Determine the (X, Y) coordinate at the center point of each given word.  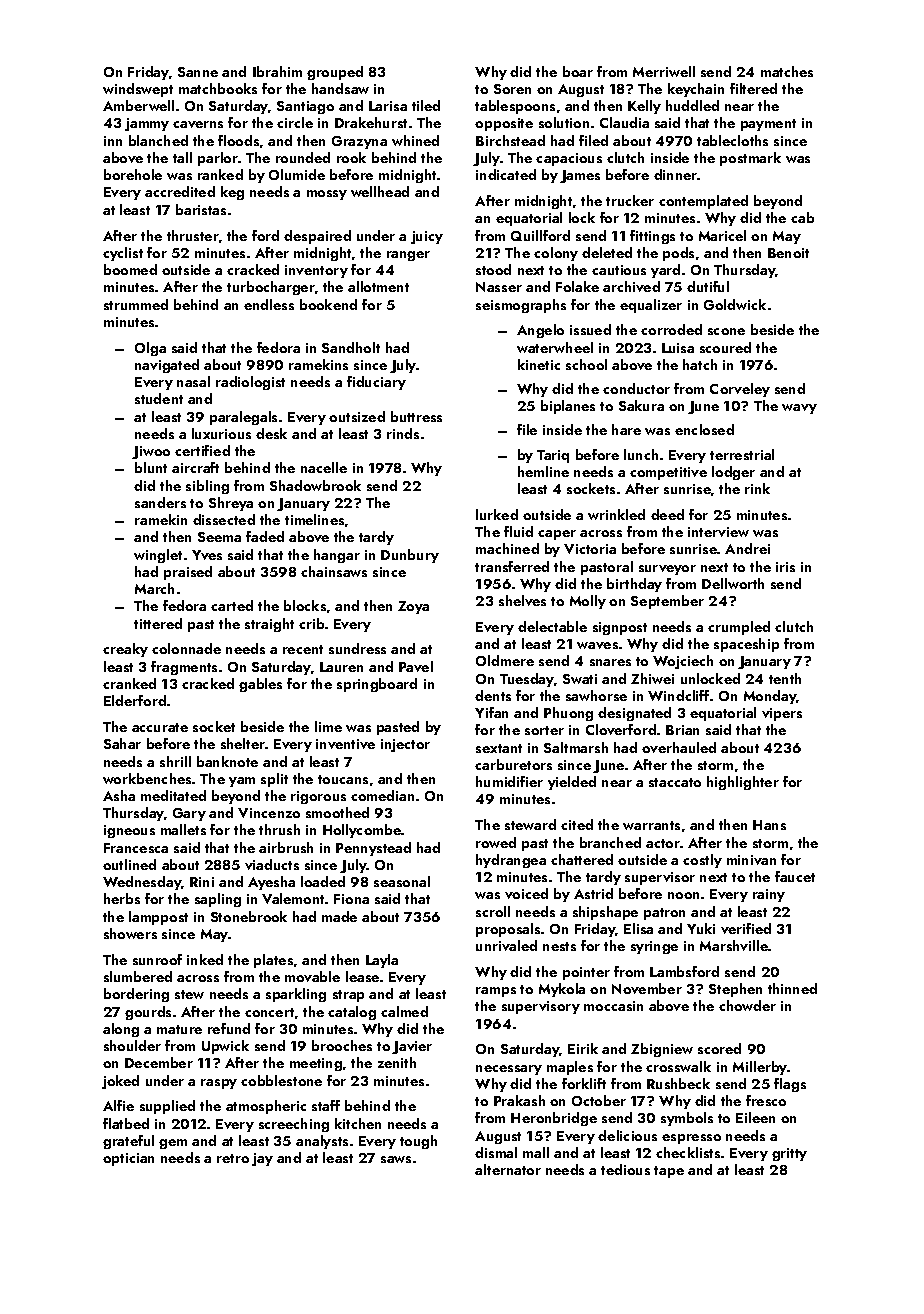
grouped (335, 73)
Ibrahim (277, 71)
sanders (160, 502)
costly (702, 861)
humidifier (509, 781)
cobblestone (281, 1080)
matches (787, 71)
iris (785, 567)
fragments (184, 668)
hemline (543, 471)
